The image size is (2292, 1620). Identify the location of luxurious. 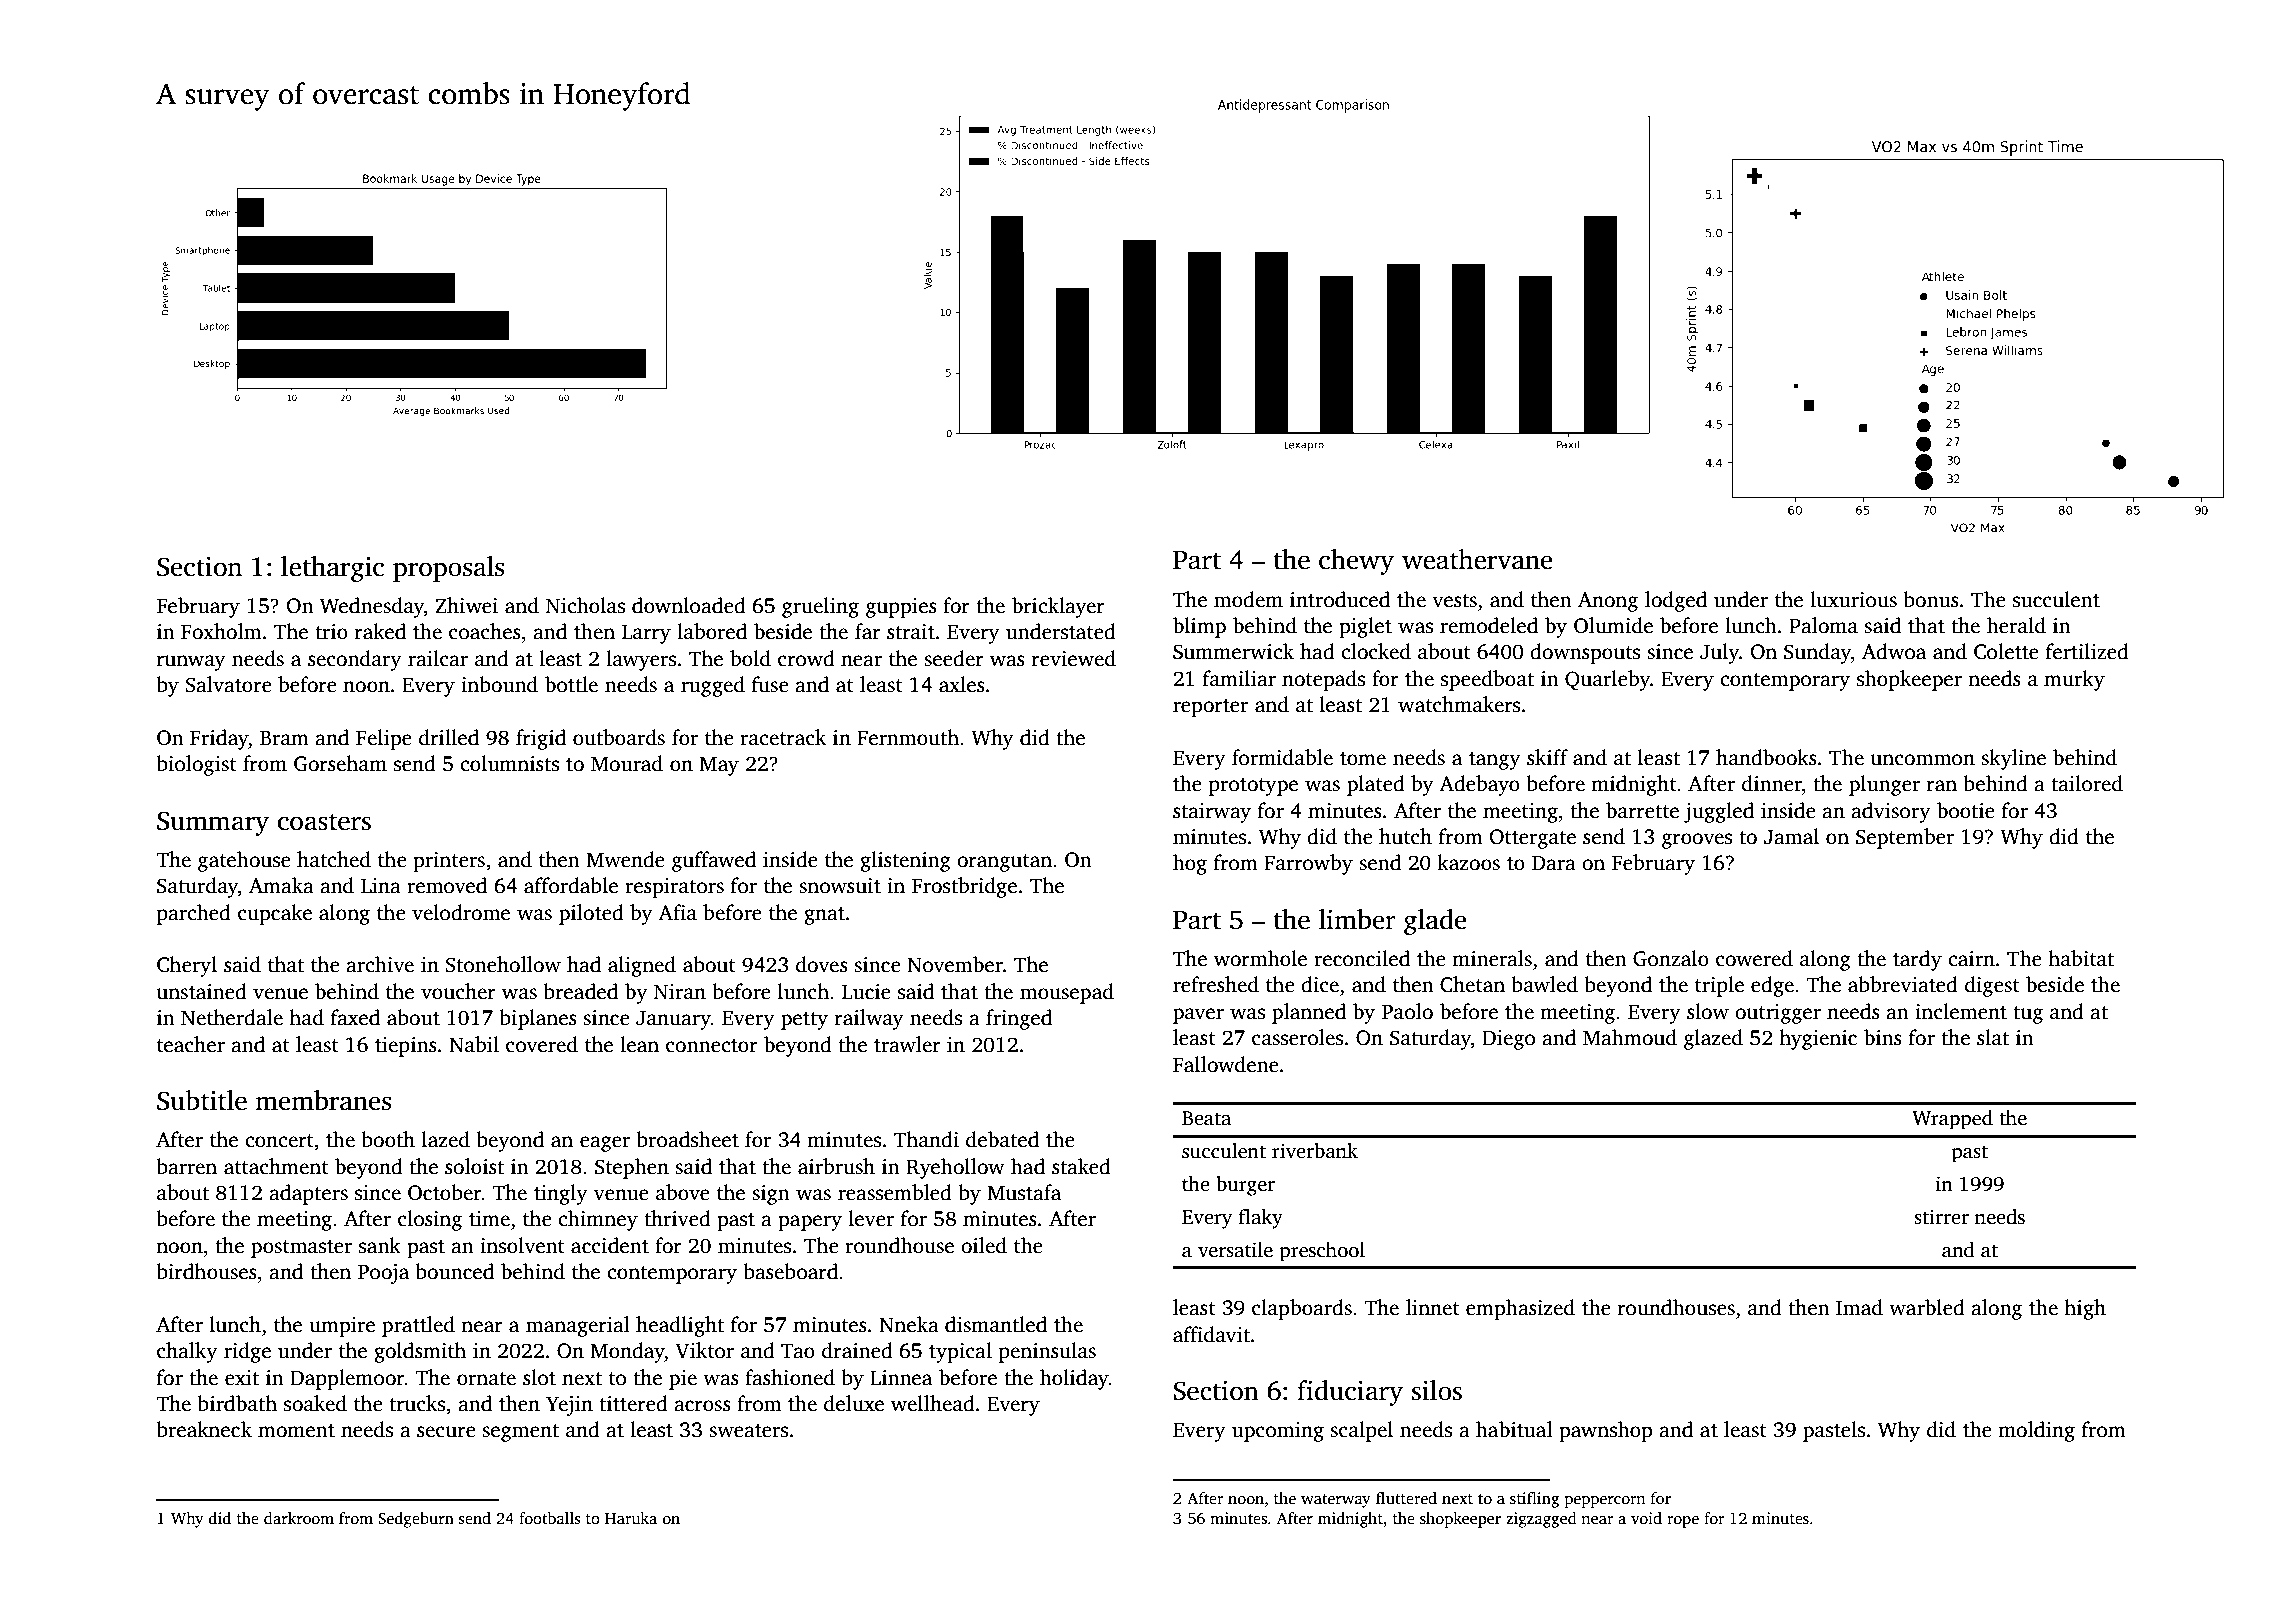
(1853, 599).
